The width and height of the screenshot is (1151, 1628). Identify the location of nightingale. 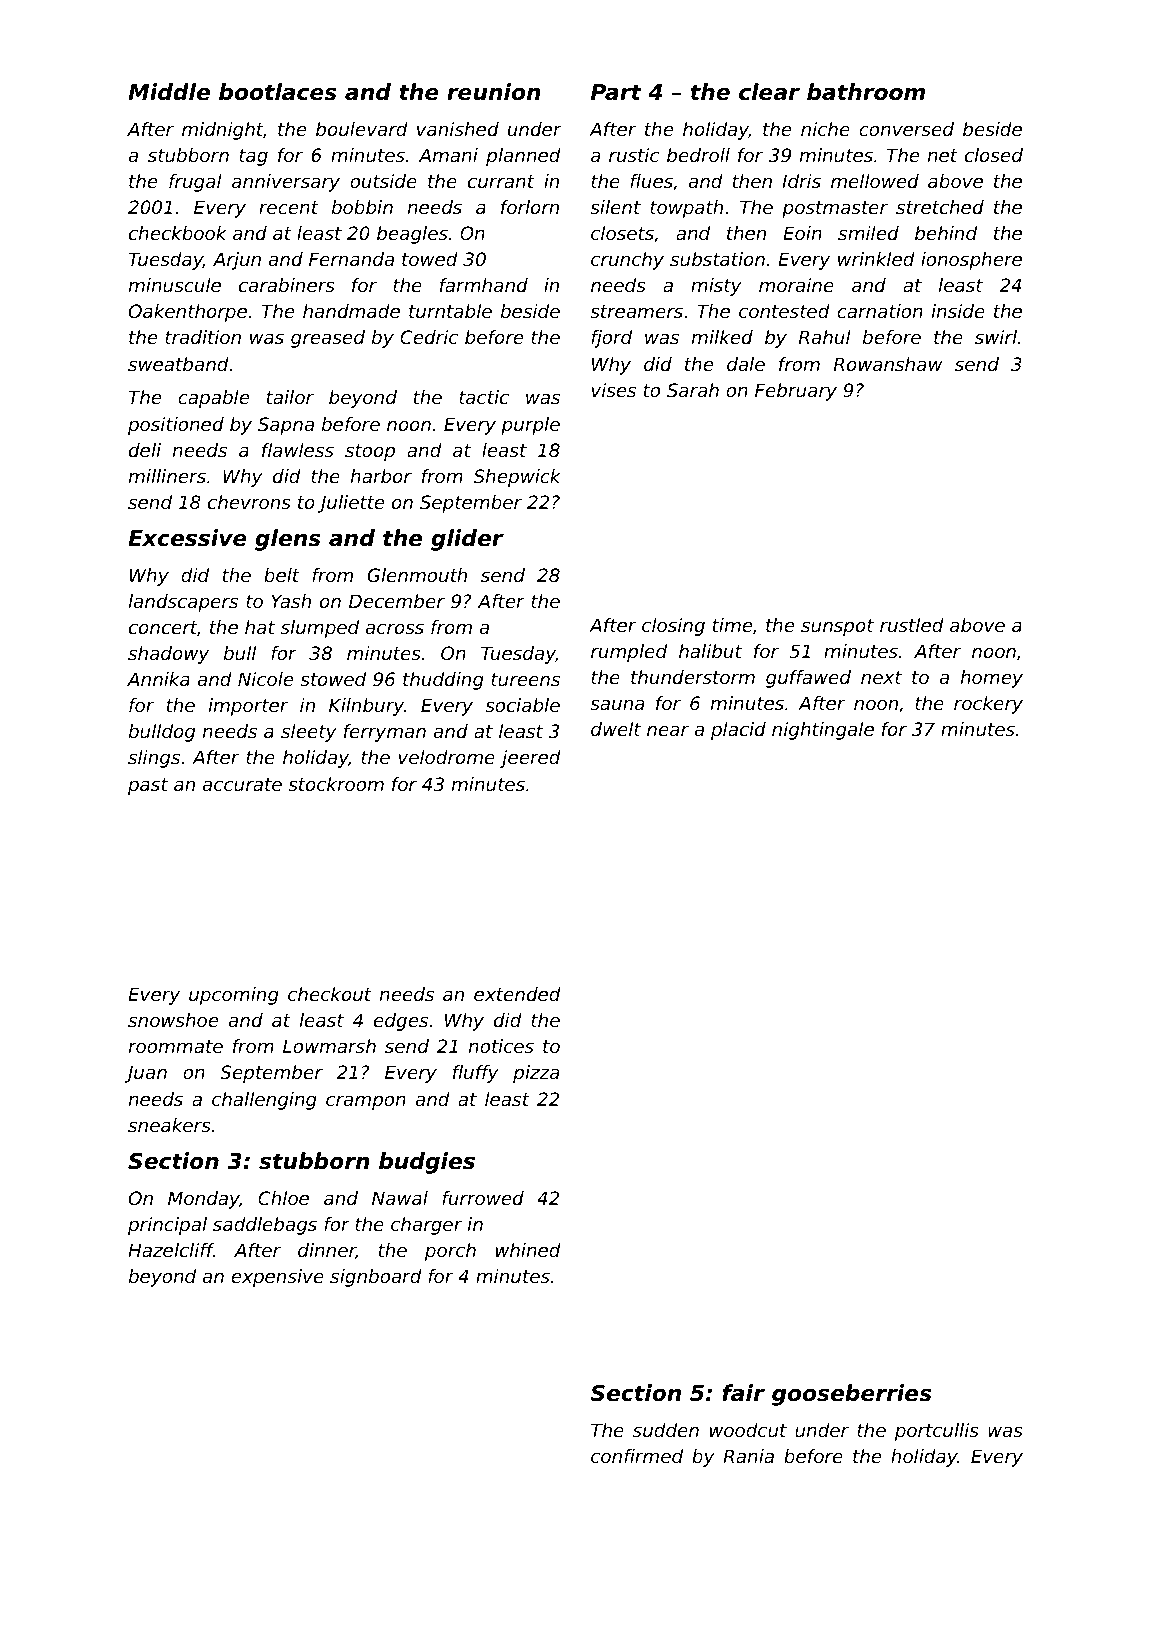
(823, 731).
